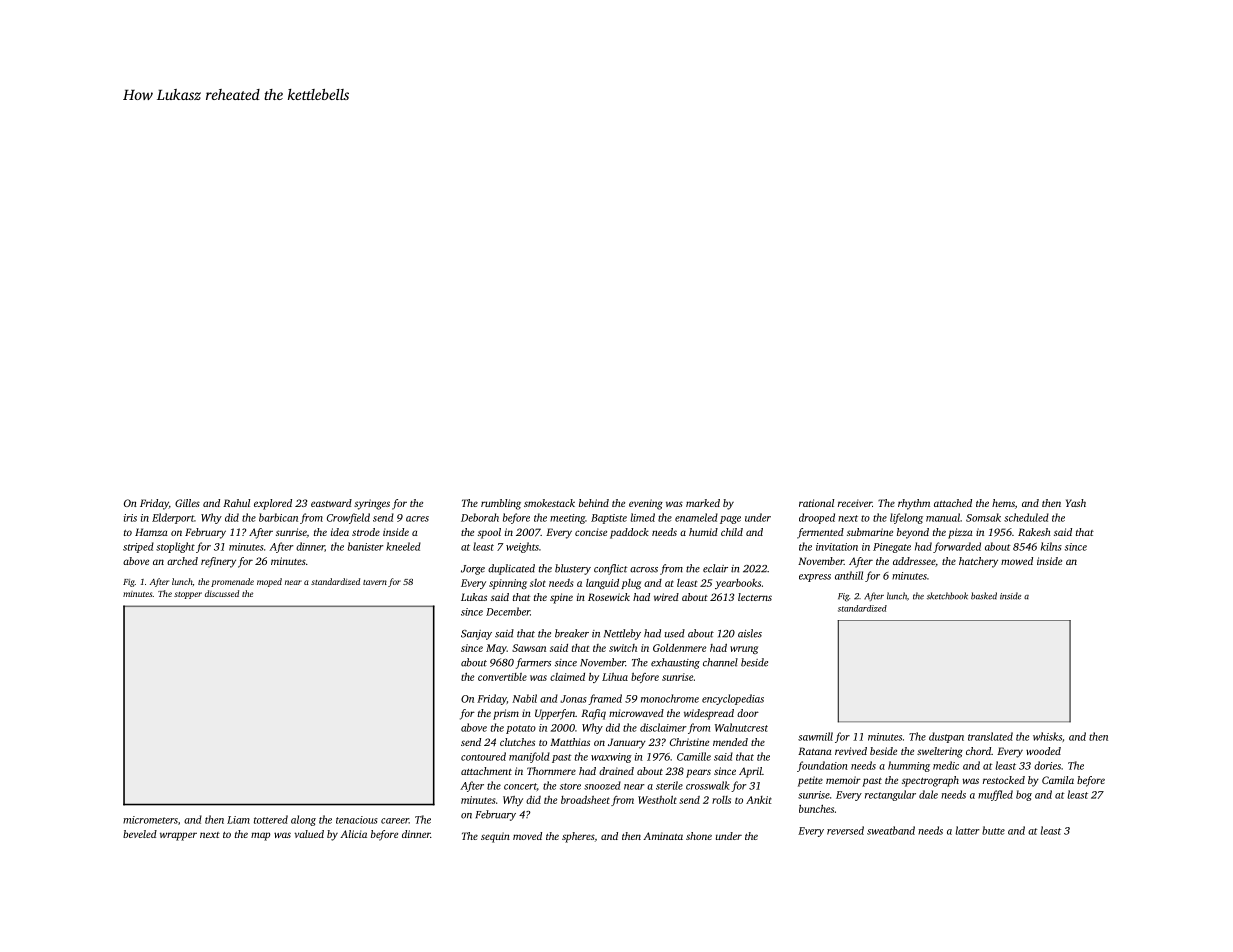  What do you see at coordinates (585, 800) in the screenshot?
I see `broadsheet` at bounding box center [585, 800].
